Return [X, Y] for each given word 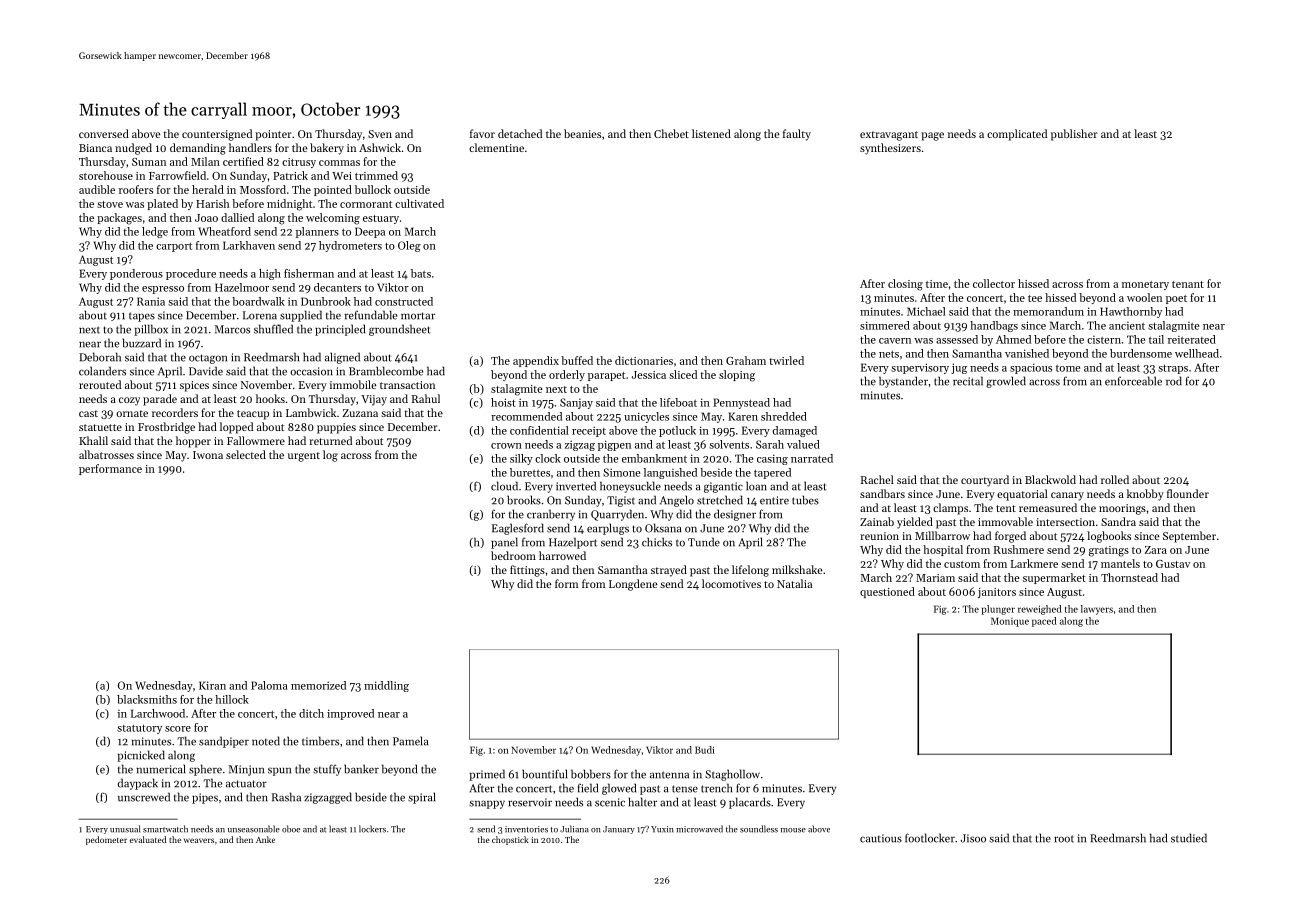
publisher [1074, 135]
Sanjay [576, 403]
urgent [304, 457]
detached [520, 133]
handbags [994, 326]
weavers [199, 840]
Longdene [633, 585]
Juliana [574, 829]
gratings [1109, 551]
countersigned [217, 135]
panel [504, 543]
